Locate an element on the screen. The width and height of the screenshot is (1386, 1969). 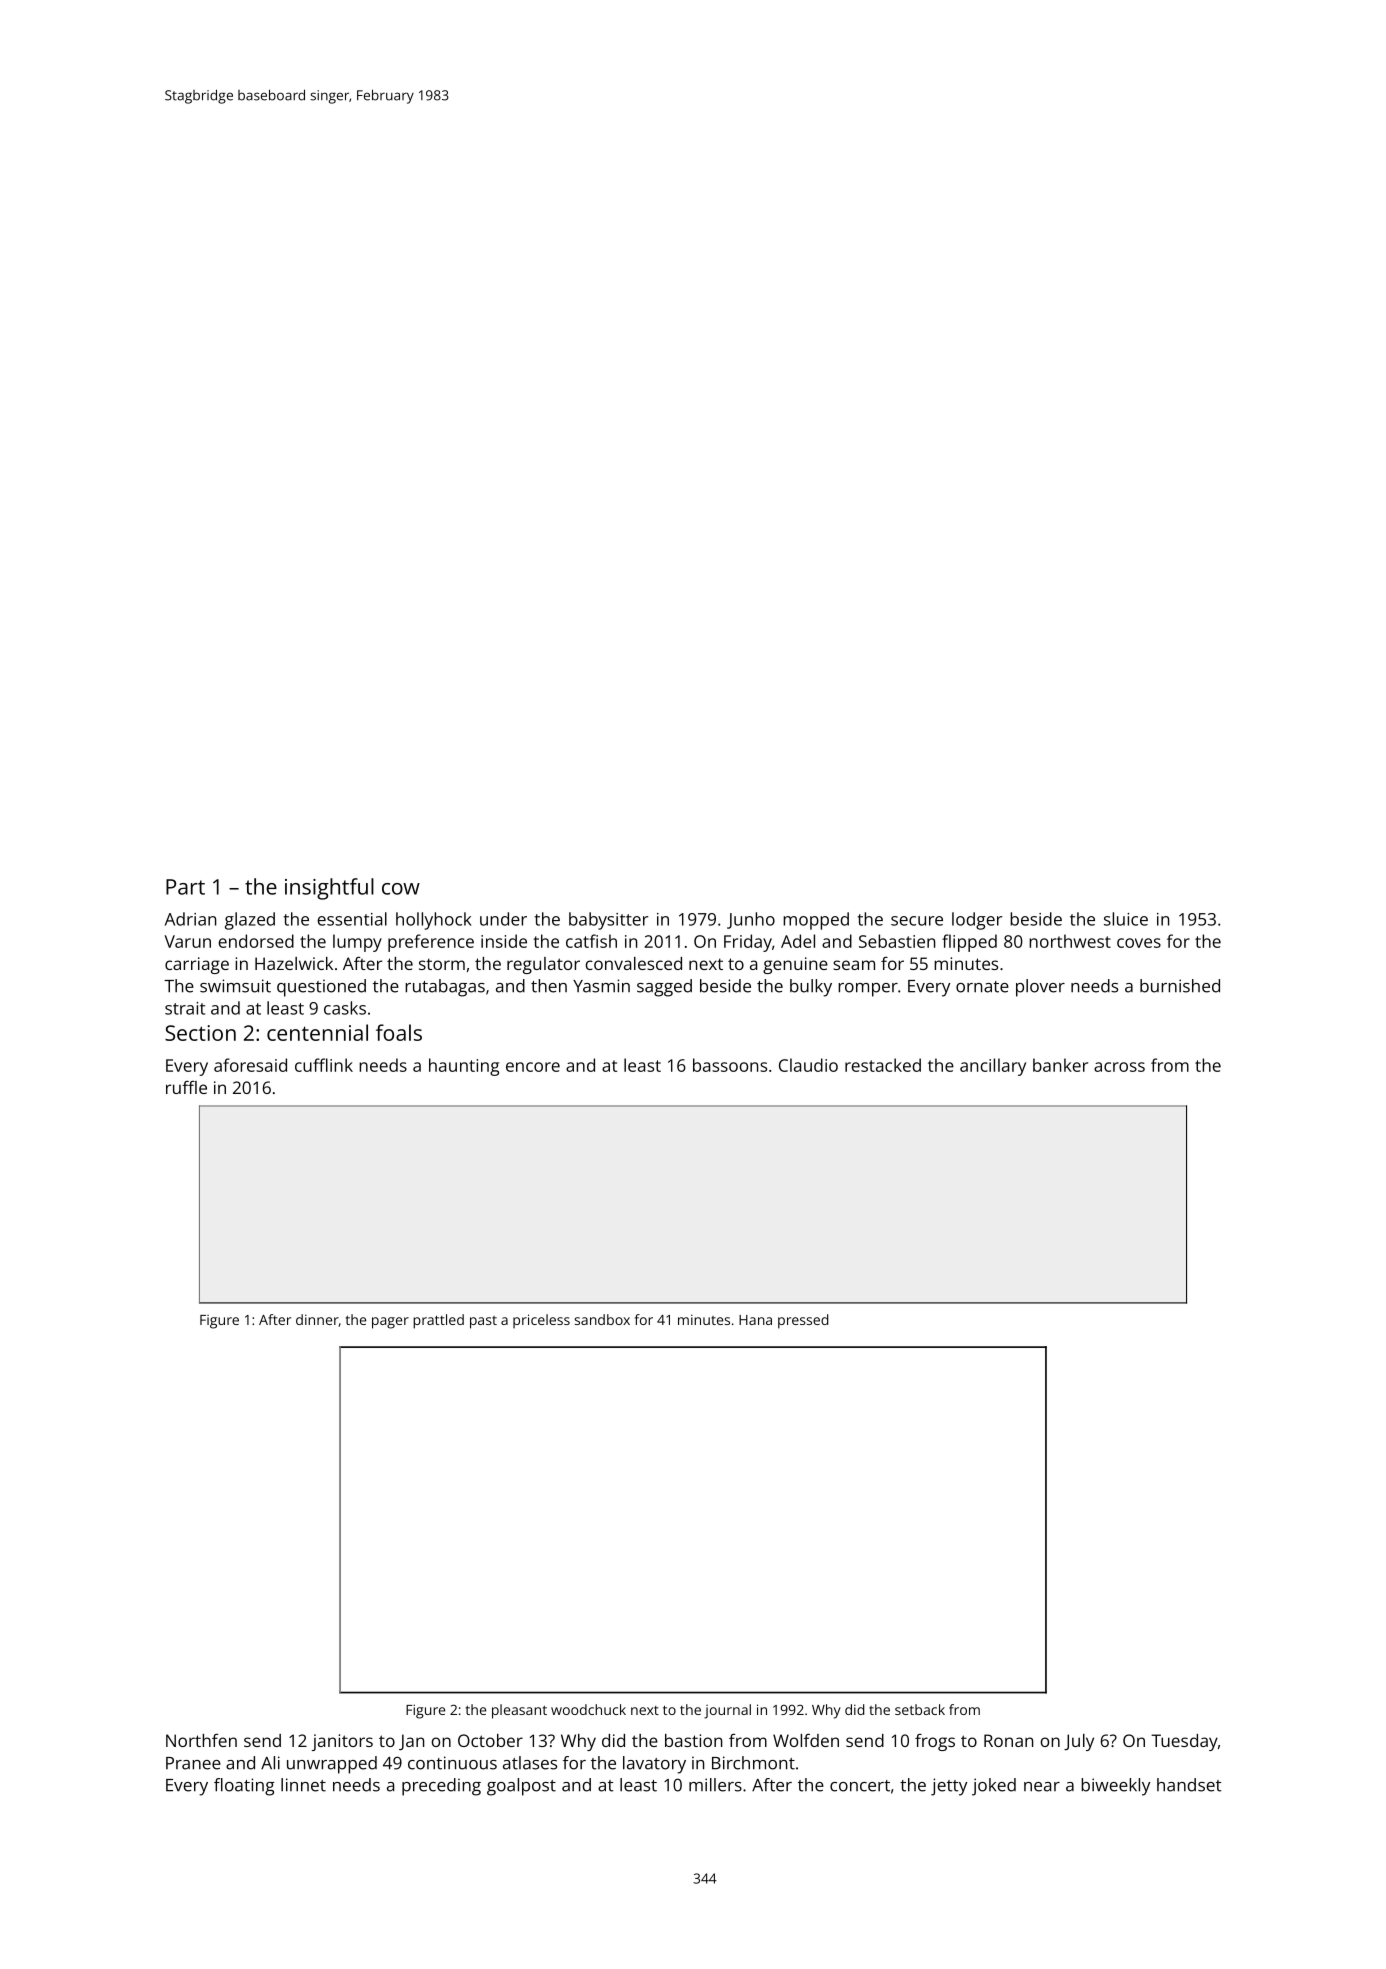
cow is located at coordinates (401, 889).
